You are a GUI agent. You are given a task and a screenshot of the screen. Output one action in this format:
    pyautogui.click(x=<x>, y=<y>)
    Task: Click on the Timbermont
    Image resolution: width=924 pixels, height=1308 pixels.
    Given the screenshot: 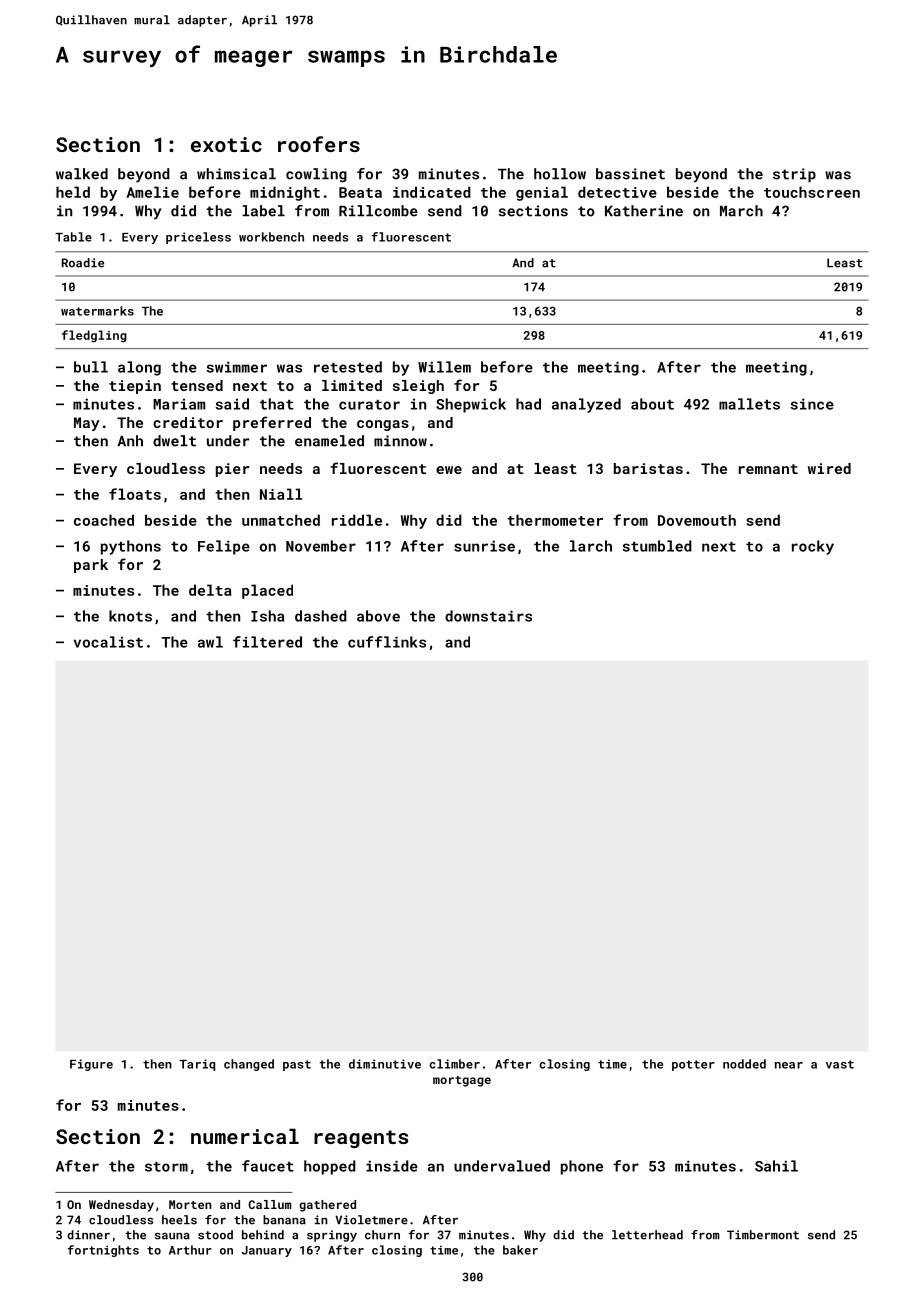 What is the action you would take?
    pyautogui.click(x=763, y=1235)
